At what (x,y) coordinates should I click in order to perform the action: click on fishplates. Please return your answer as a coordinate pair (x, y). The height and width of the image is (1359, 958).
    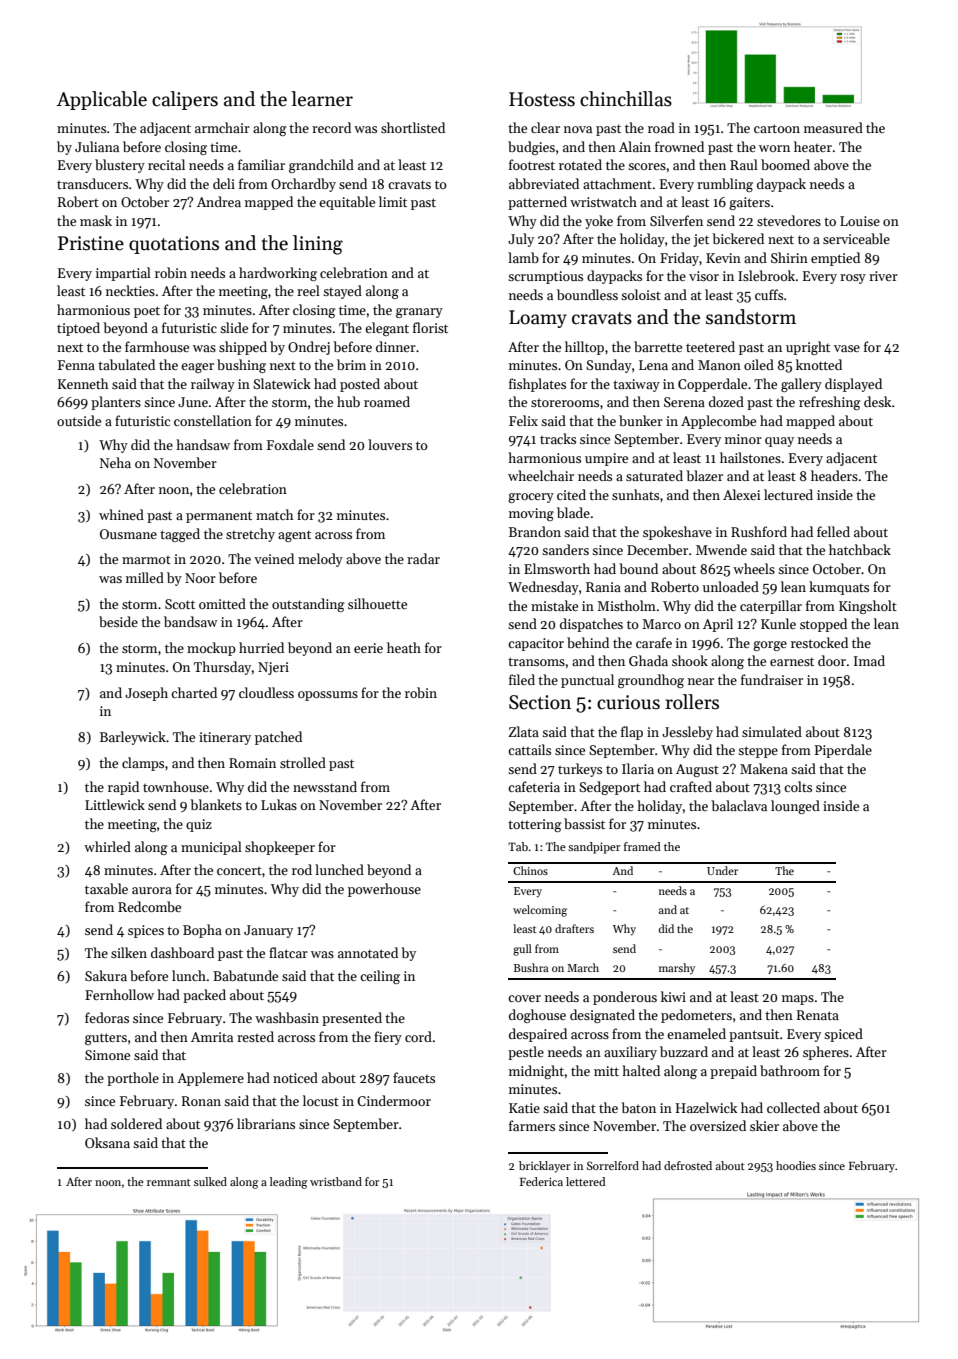
    Looking at the image, I should click on (537, 385).
